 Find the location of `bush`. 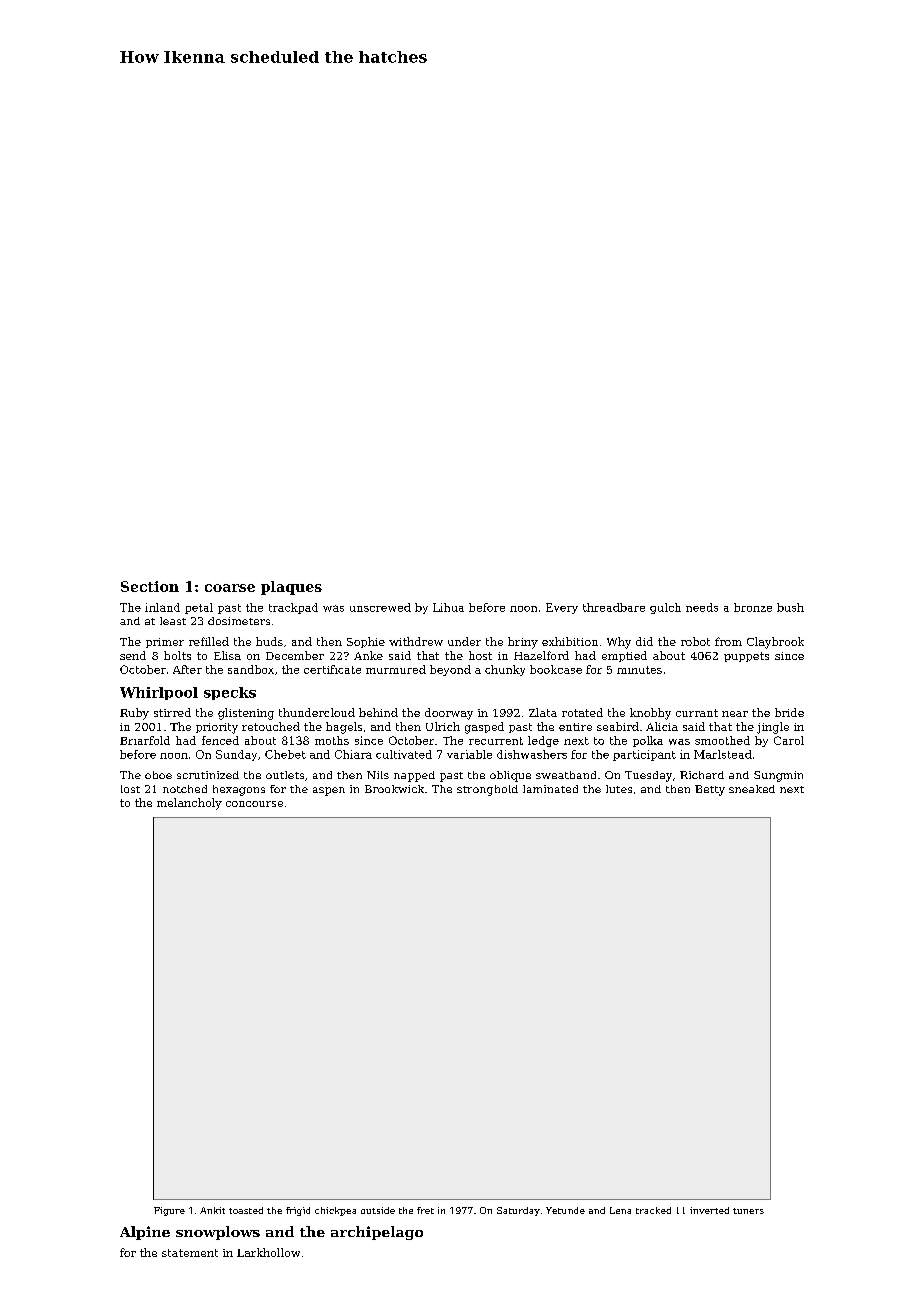

bush is located at coordinates (790, 607).
